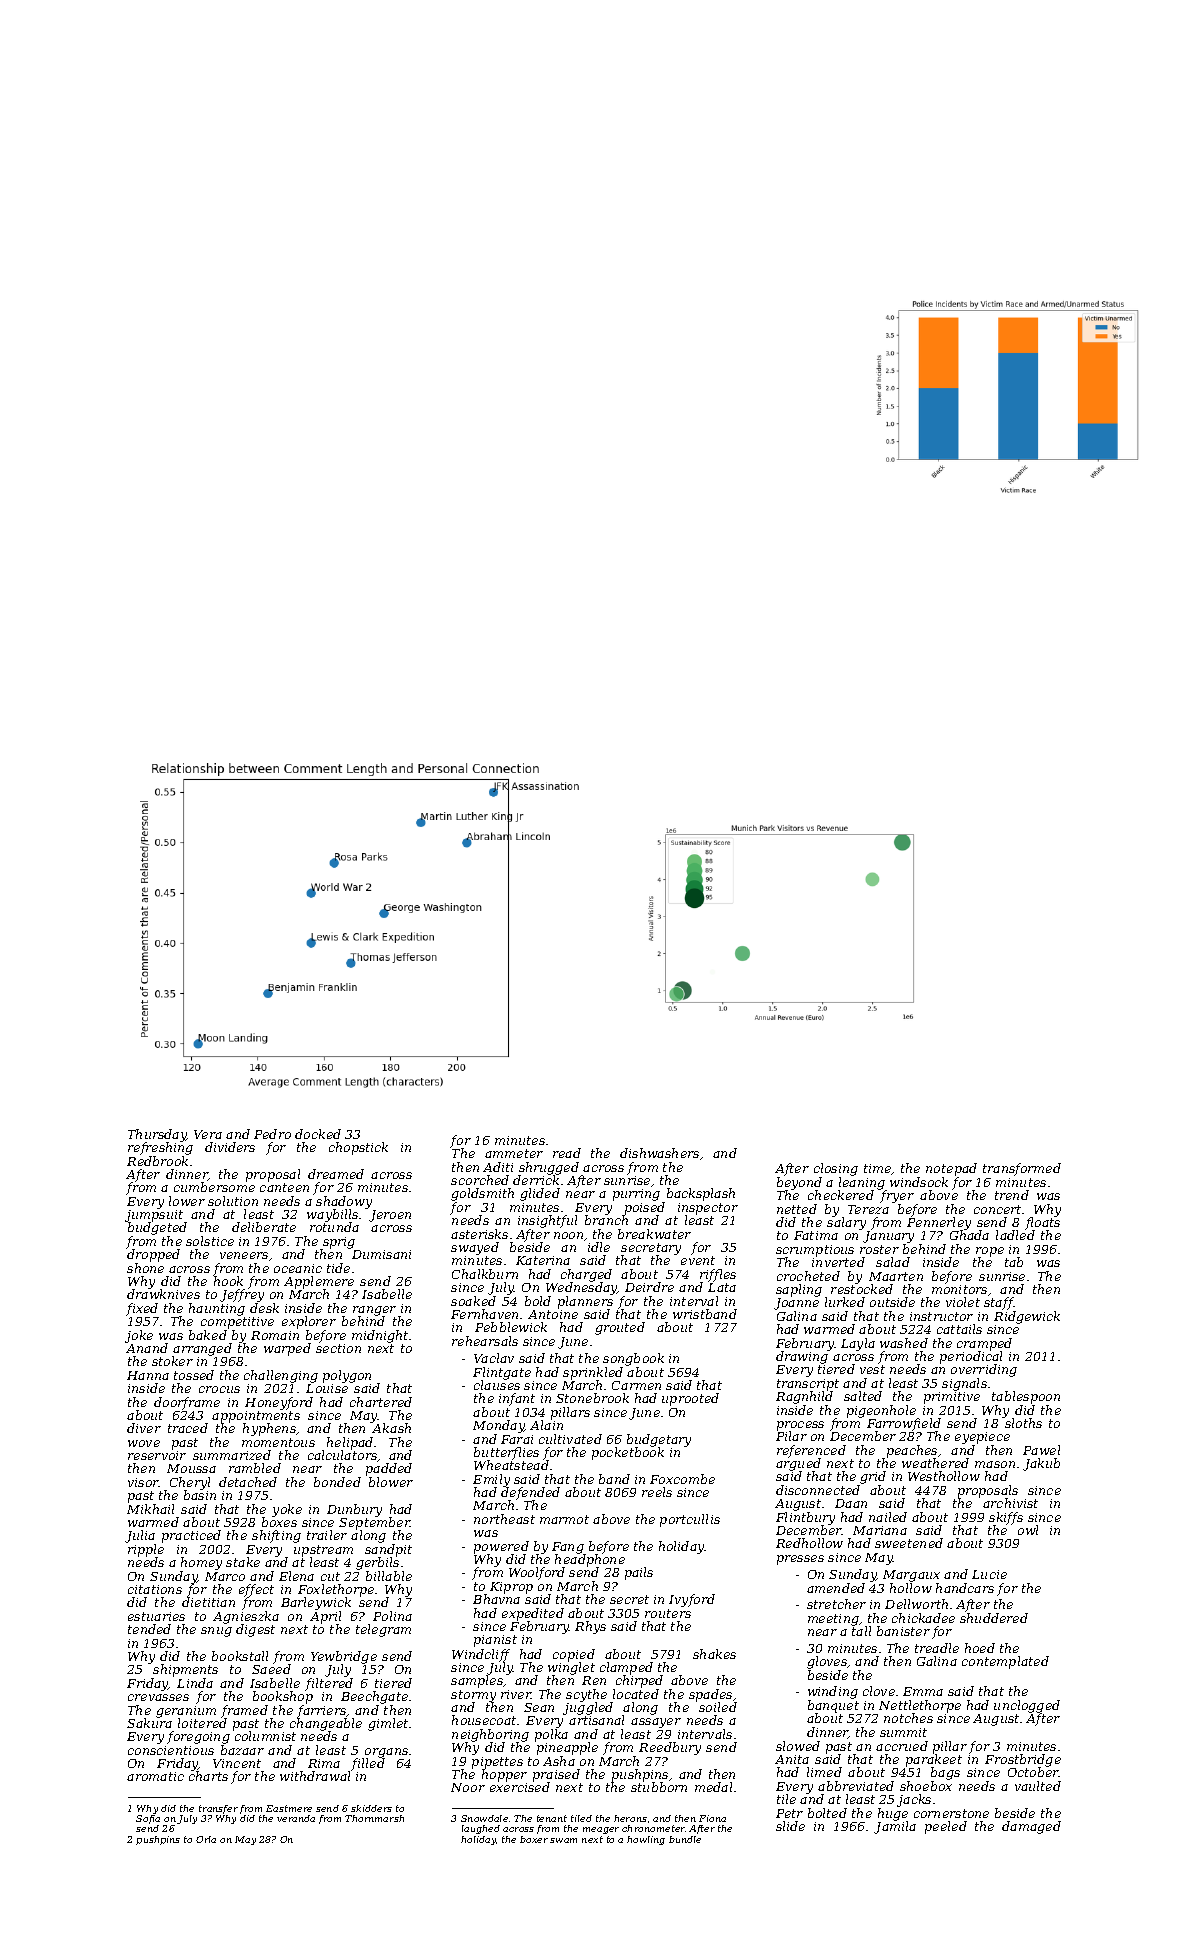 This screenshot has width=1189, height=1959. What do you see at coordinates (815, 1251) in the screenshot?
I see `scrumptious` at bounding box center [815, 1251].
